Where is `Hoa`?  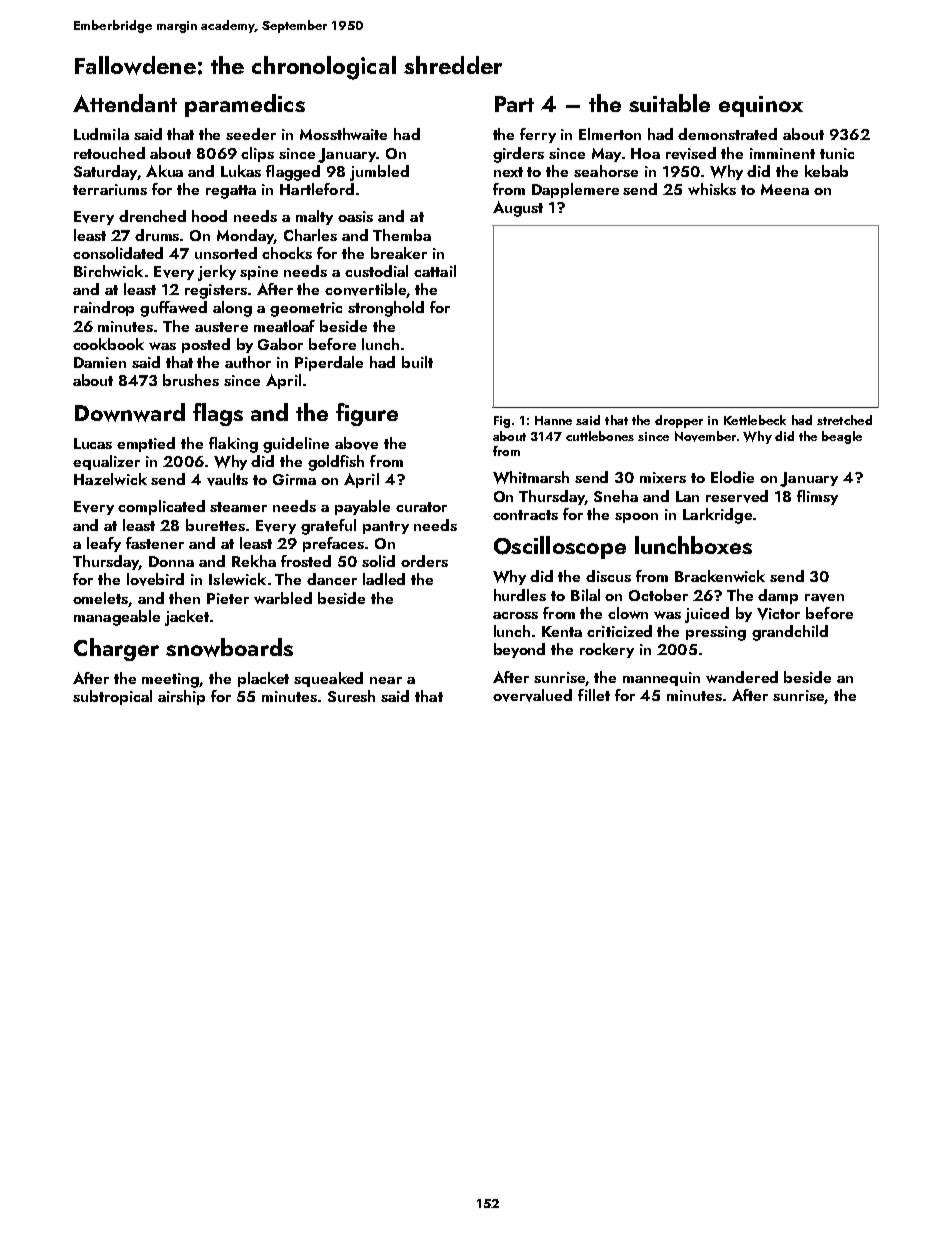
Hoa is located at coordinates (645, 153).
